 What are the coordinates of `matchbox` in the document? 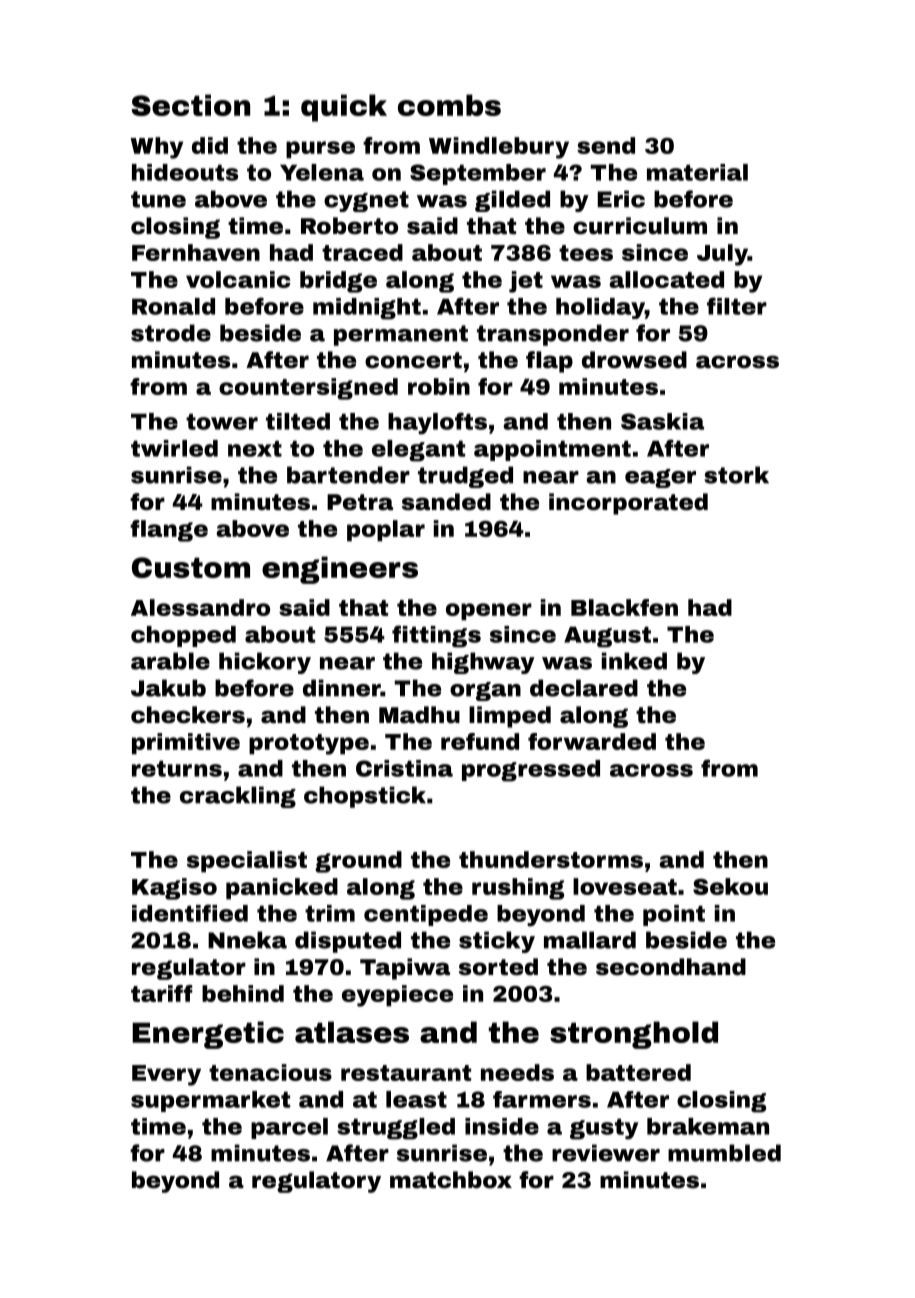 It's located at (451, 1180).
